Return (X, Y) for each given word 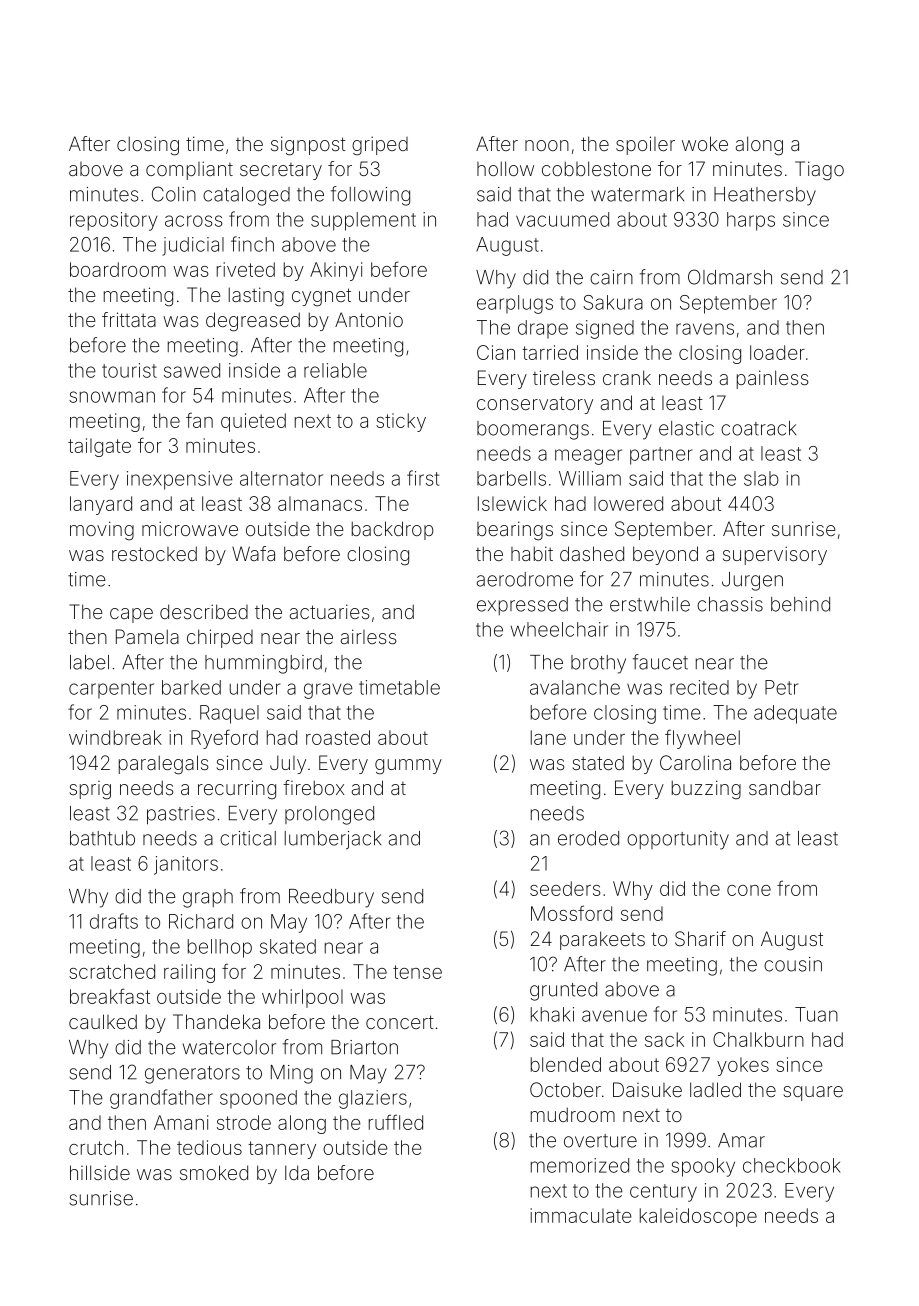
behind (800, 604)
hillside (100, 1172)
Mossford (571, 913)
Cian (496, 352)
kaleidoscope (698, 1217)
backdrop (393, 530)
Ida (297, 1172)
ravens (705, 329)
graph (208, 898)
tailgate (99, 447)
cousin (793, 964)
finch (252, 244)
